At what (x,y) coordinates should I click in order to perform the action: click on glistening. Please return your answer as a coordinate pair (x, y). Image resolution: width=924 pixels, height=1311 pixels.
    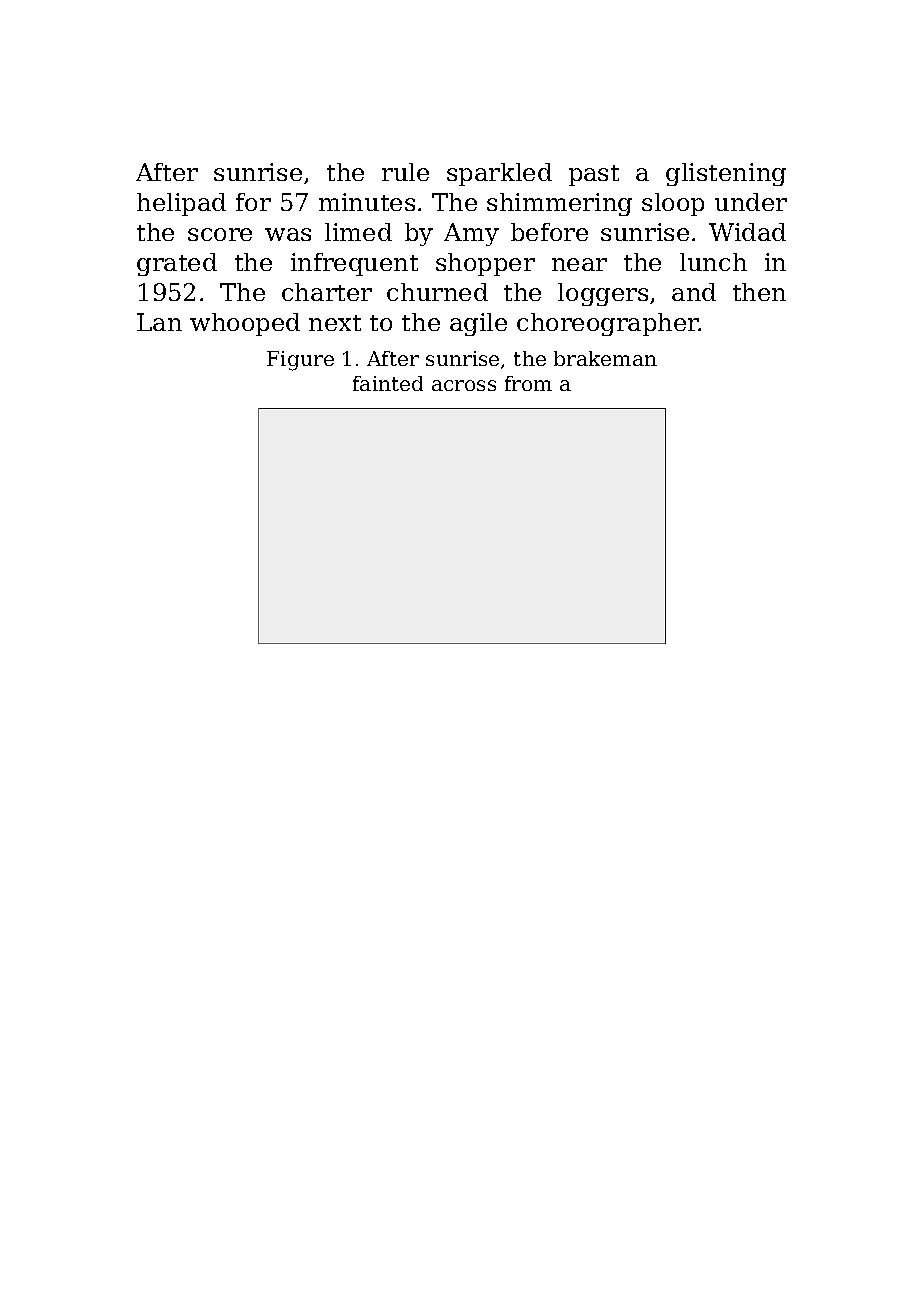
    Looking at the image, I should click on (726, 174).
